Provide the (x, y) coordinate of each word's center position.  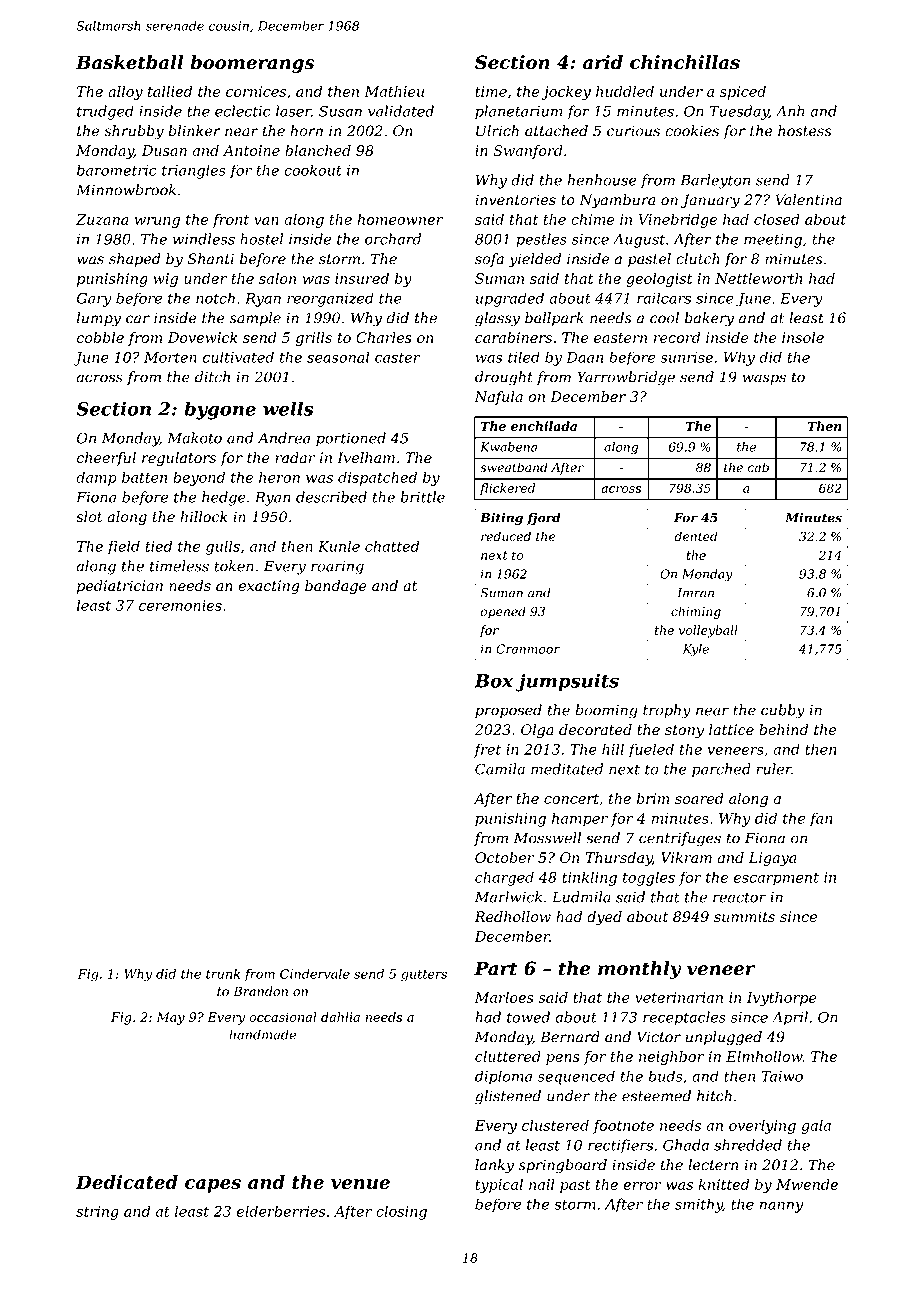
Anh (790, 111)
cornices (256, 91)
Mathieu (394, 91)
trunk (223, 974)
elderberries (281, 1211)
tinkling (589, 878)
